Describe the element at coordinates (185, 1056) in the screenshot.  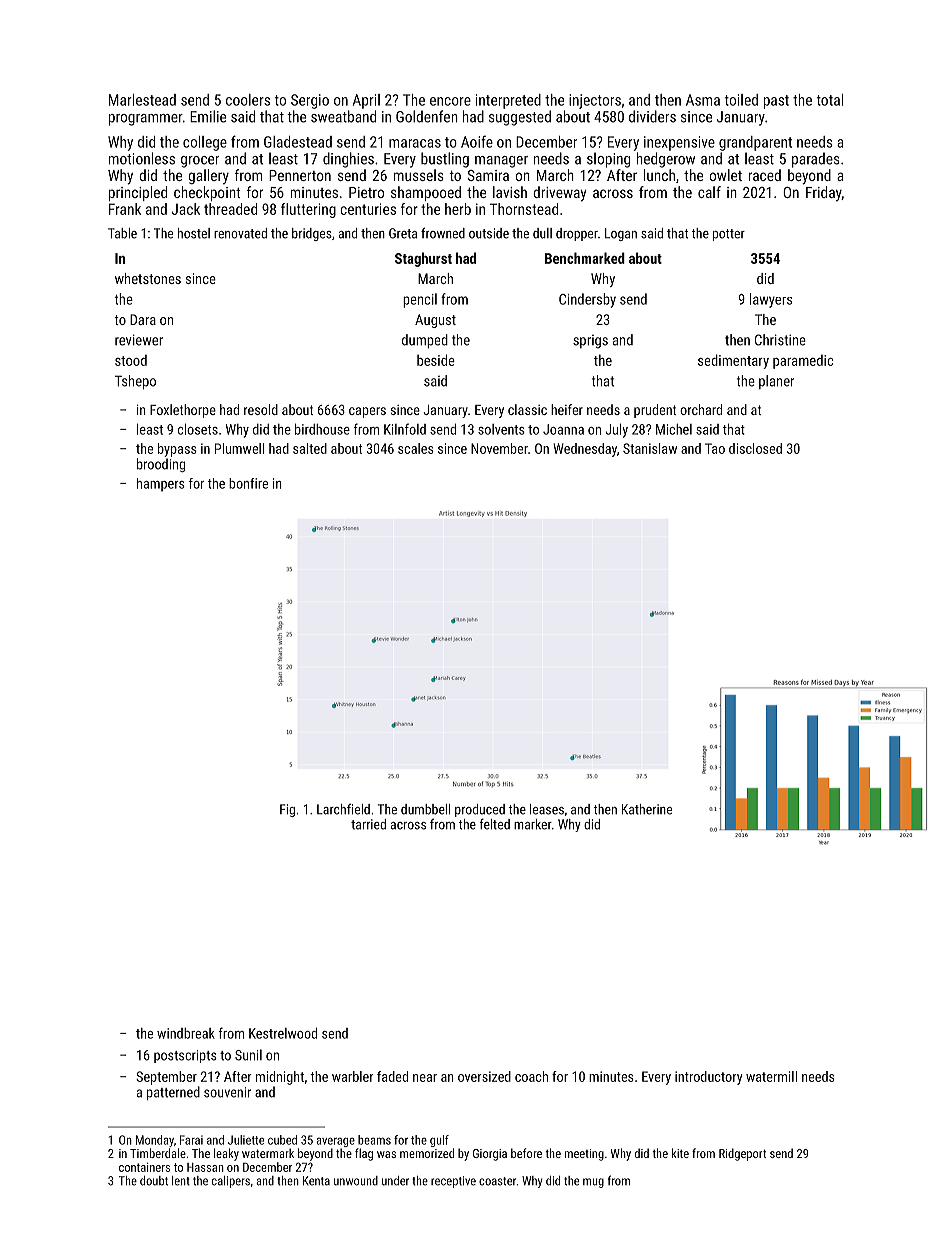
I see `postscripts` at that location.
